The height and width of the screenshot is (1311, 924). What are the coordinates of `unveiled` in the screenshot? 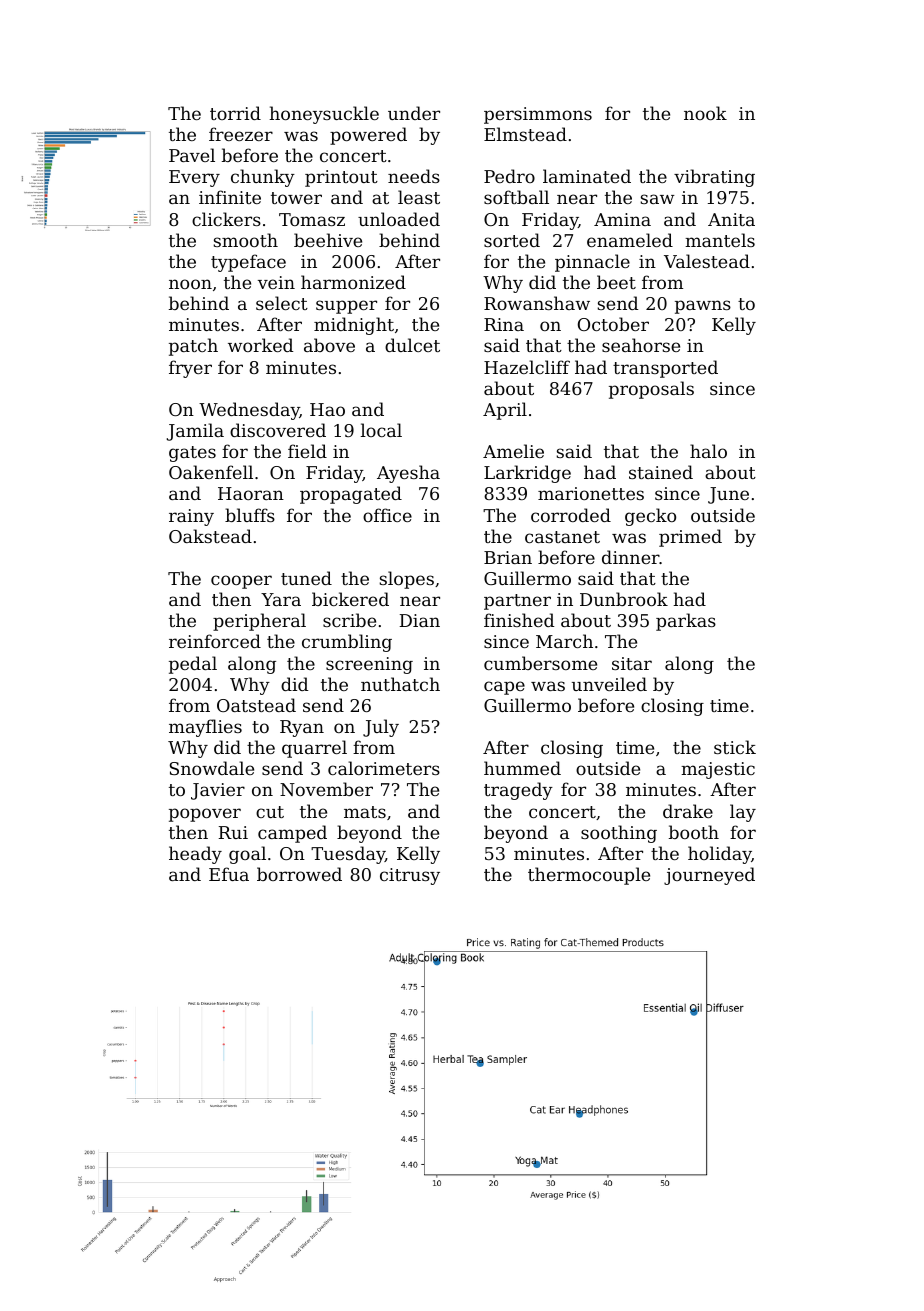 It's located at (609, 684).
